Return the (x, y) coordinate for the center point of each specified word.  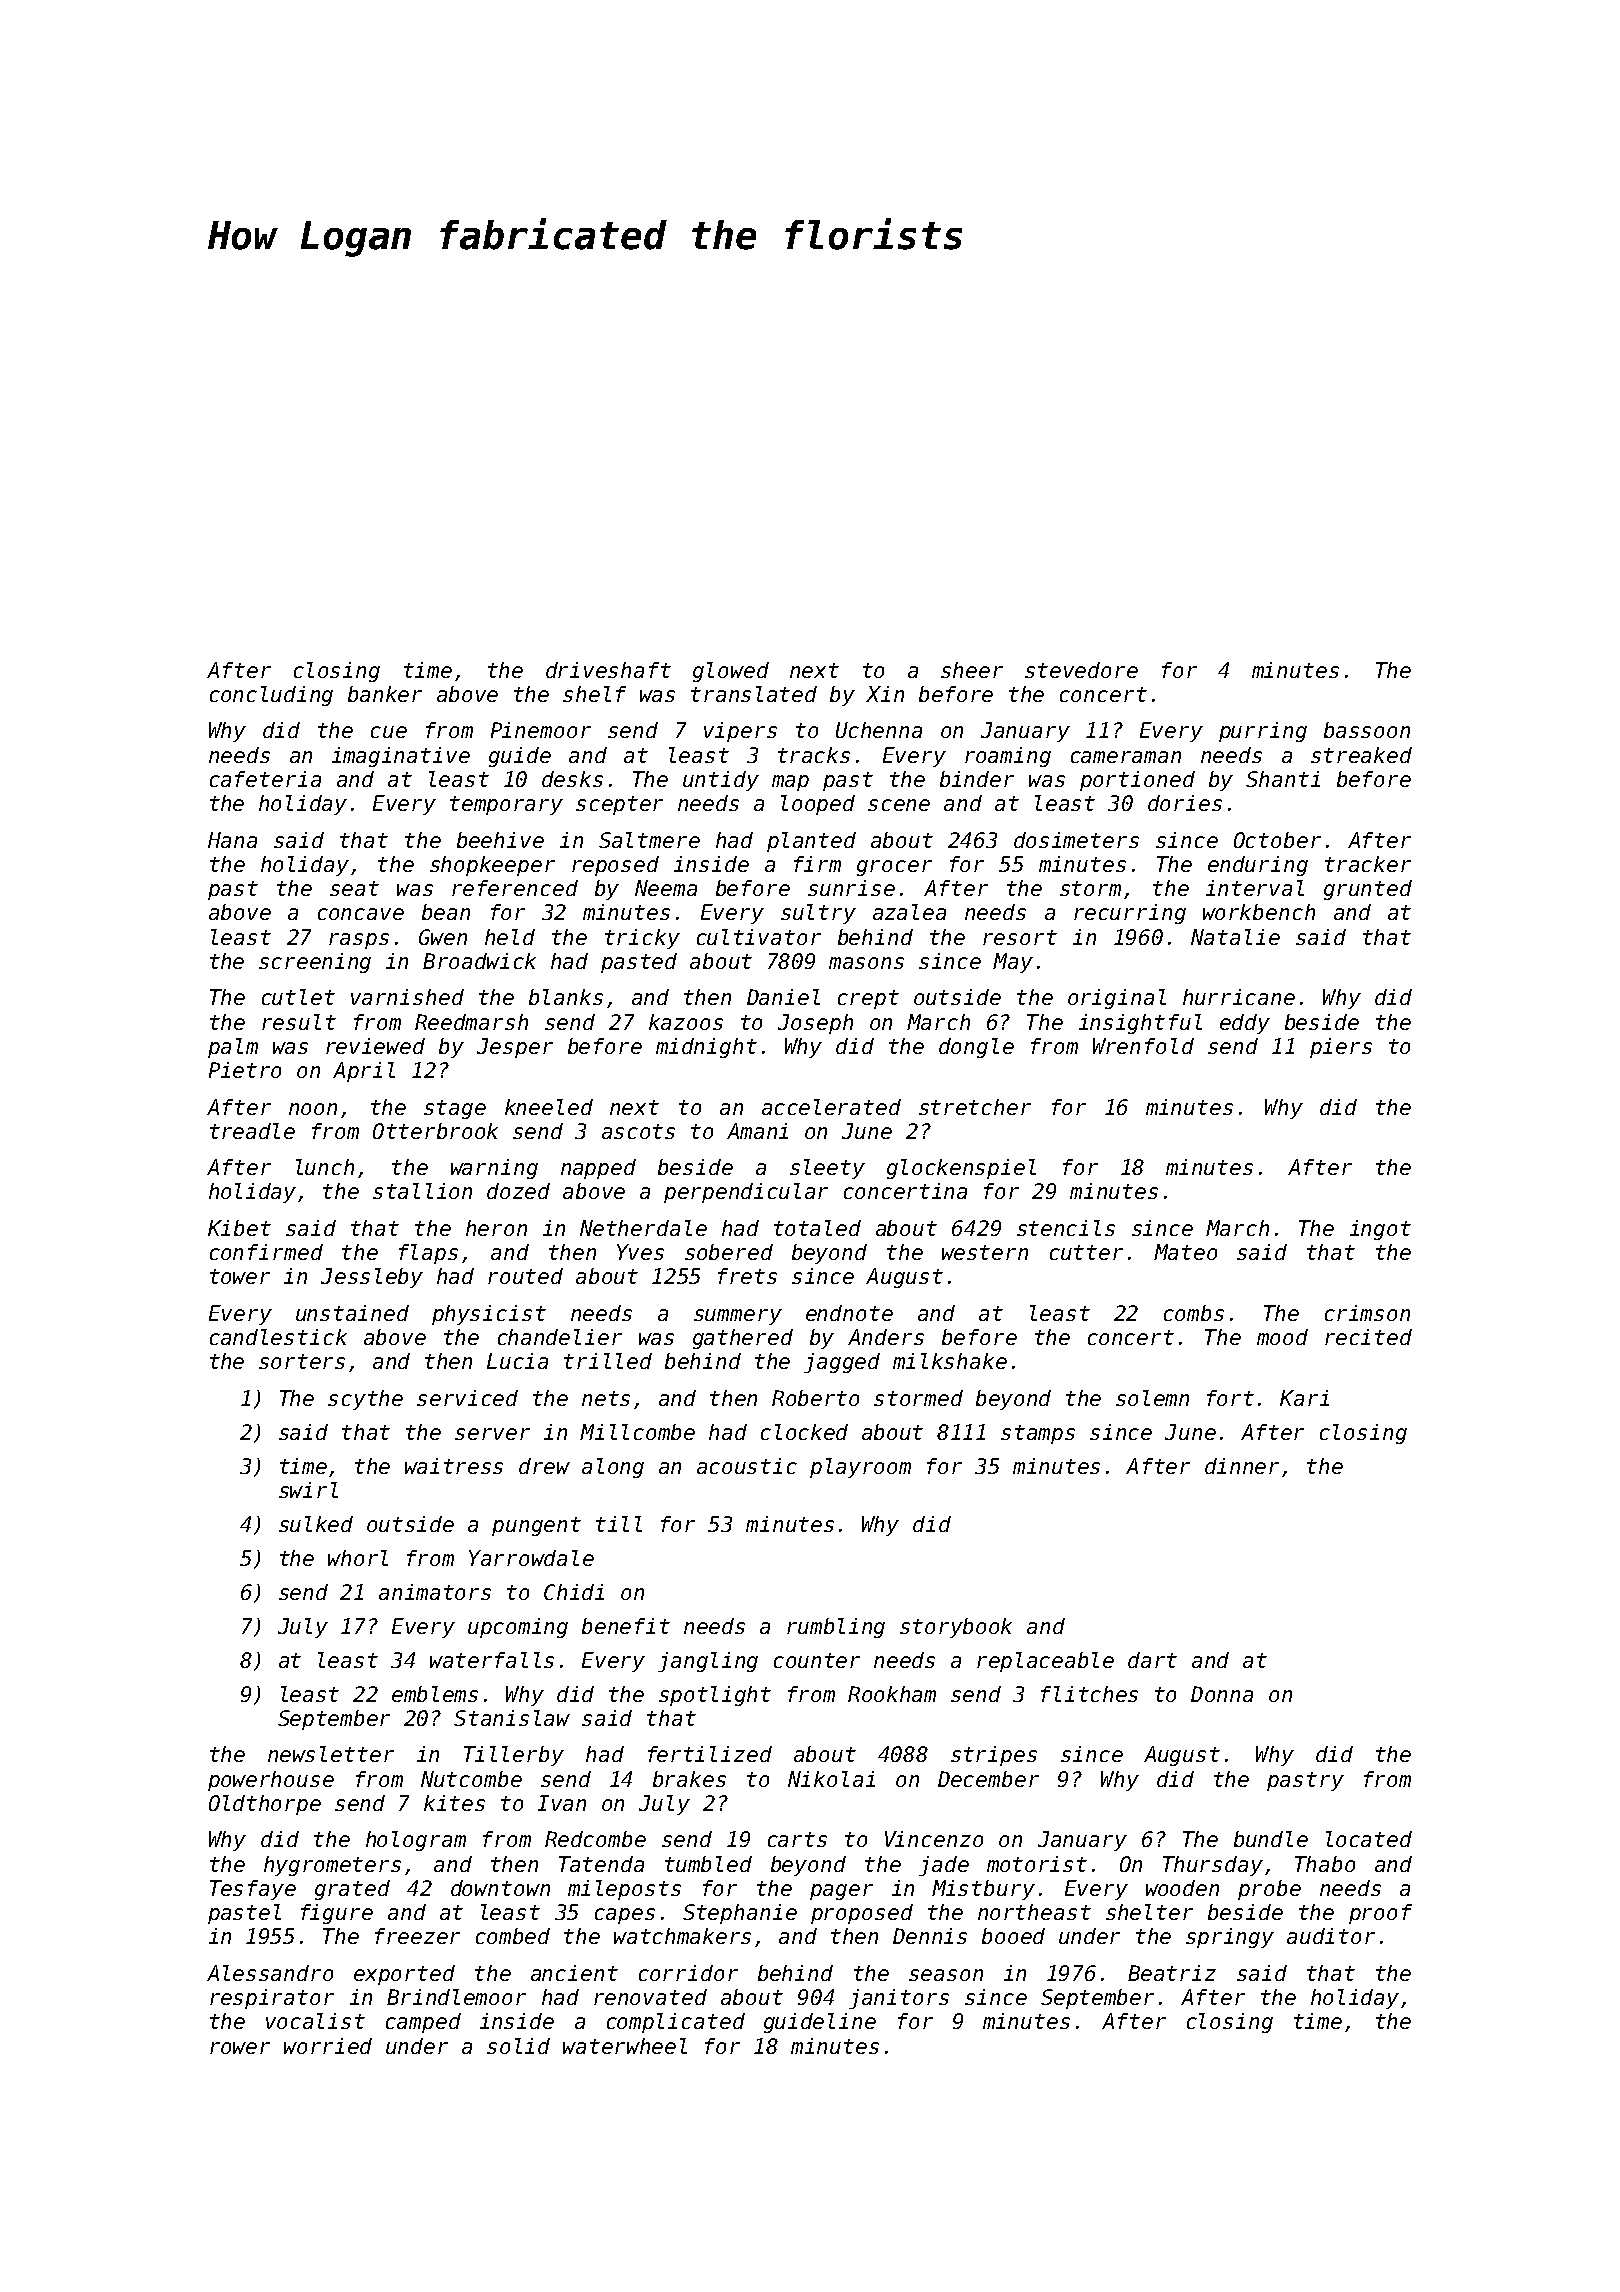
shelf (594, 694)
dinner (1242, 1466)
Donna (1222, 1694)
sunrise (851, 888)
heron (496, 1228)
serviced (467, 1398)
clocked (804, 1432)
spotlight (715, 1696)
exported (404, 1975)
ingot (1380, 1230)
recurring (1130, 914)
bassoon (1367, 730)
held (510, 937)
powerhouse (271, 1781)
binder (977, 779)
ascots (638, 1131)
